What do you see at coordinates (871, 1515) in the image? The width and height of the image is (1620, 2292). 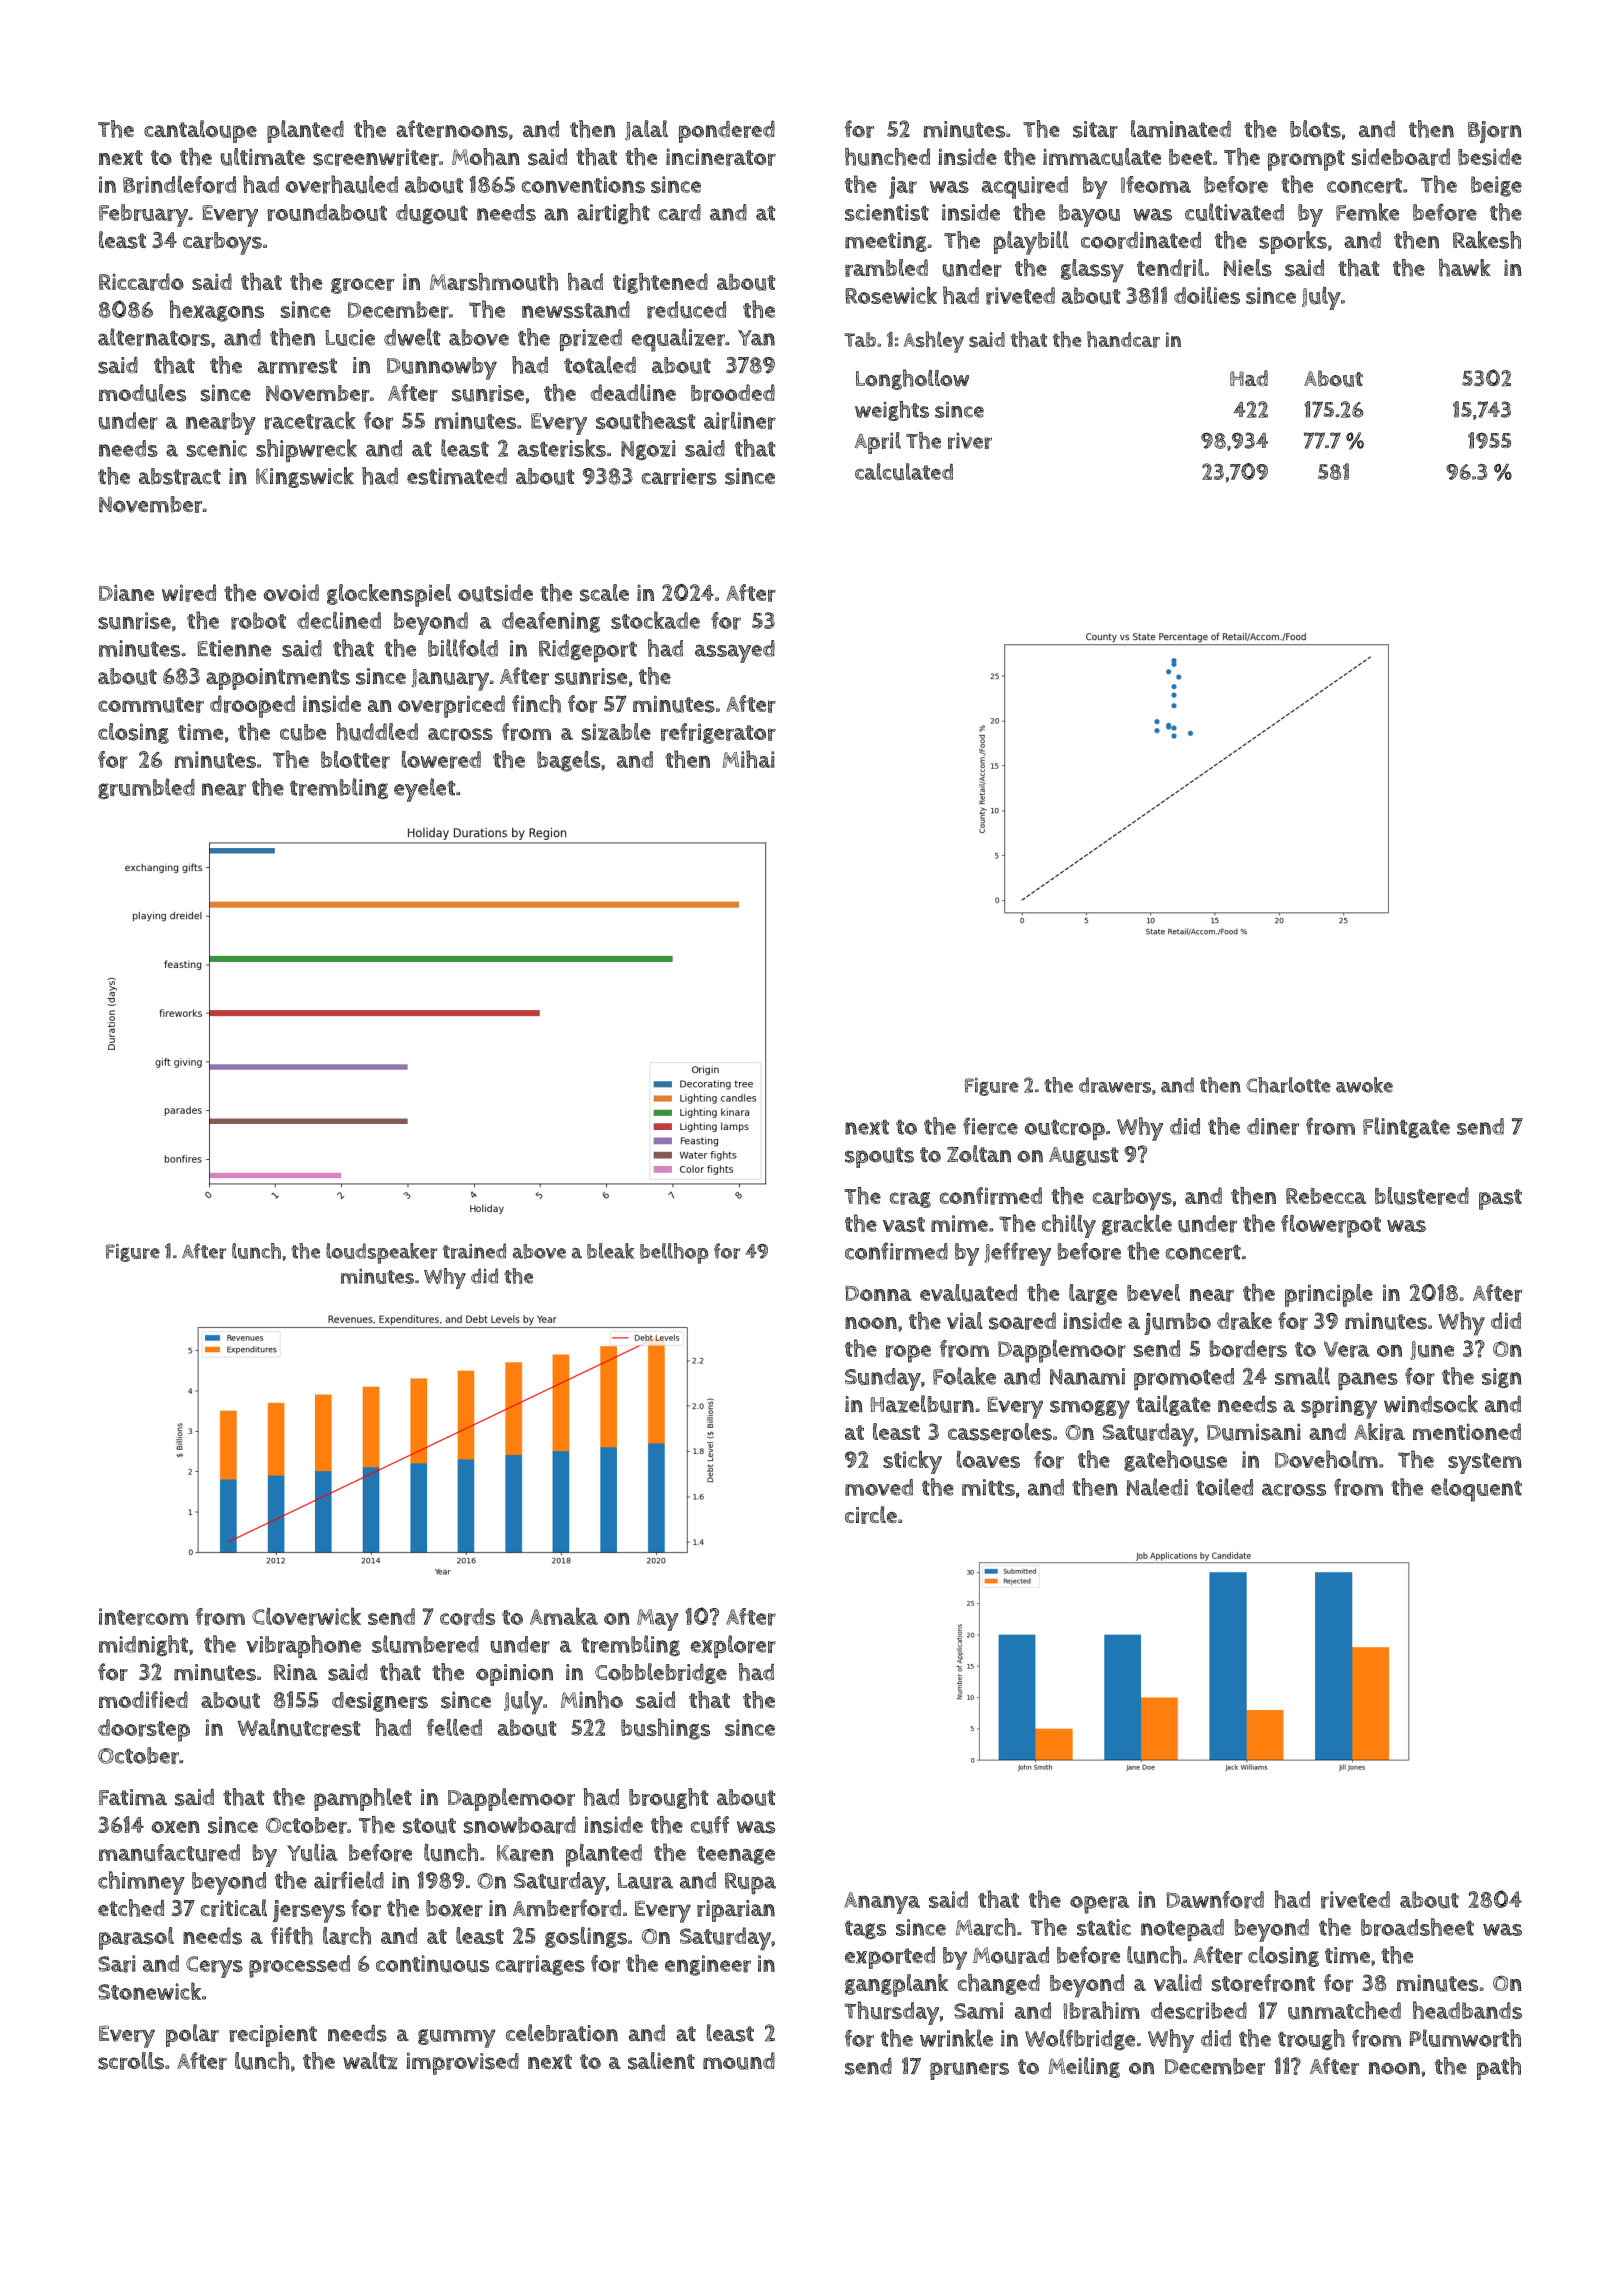 I see `circle` at bounding box center [871, 1515].
